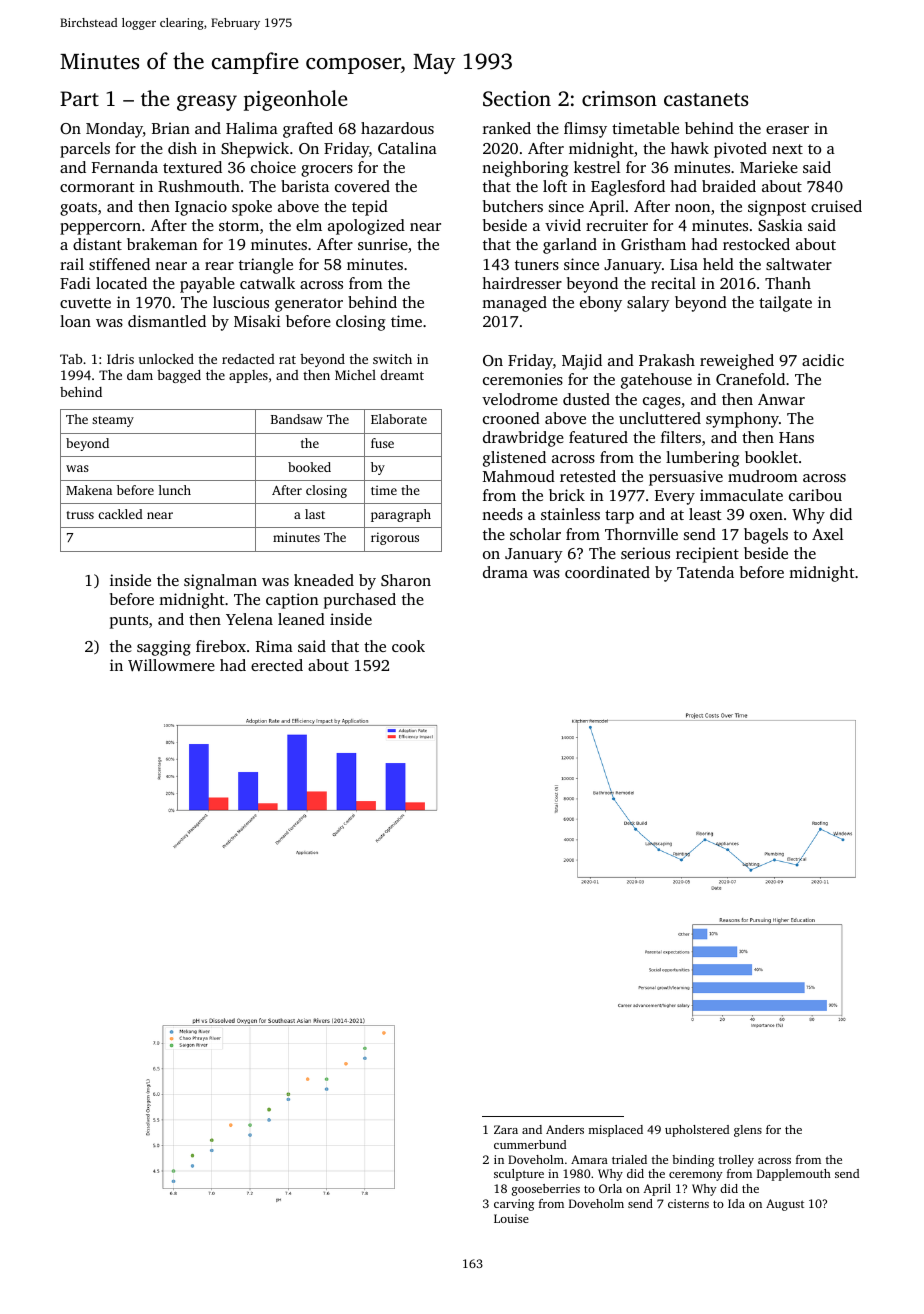  What do you see at coordinates (511, 1218) in the document?
I see `Louise` at bounding box center [511, 1218].
